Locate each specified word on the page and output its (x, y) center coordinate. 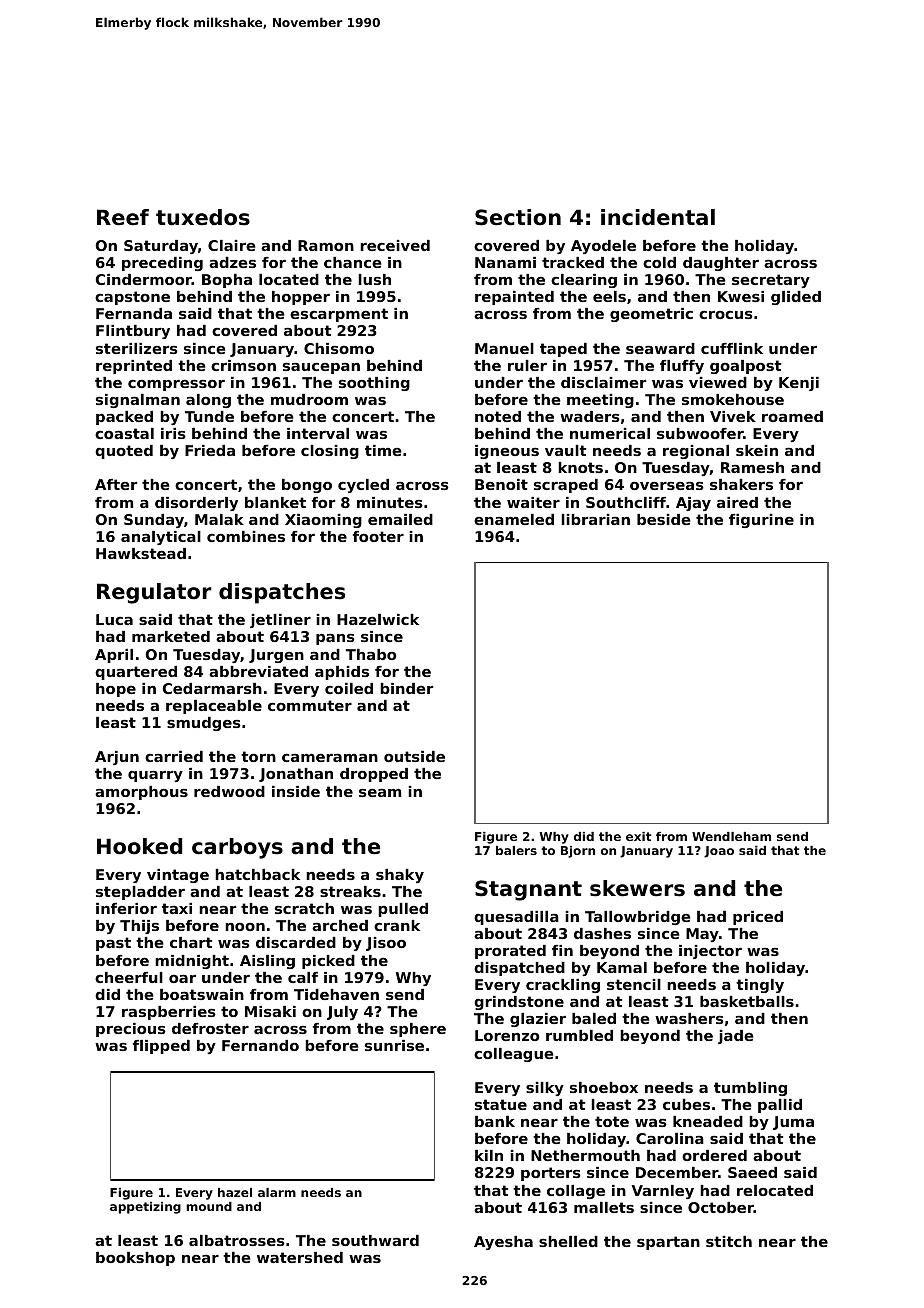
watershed (300, 1257)
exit (638, 836)
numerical (610, 433)
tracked (573, 262)
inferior (126, 908)
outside (414, 756)
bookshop (135, 1259)
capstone (132, 298)
